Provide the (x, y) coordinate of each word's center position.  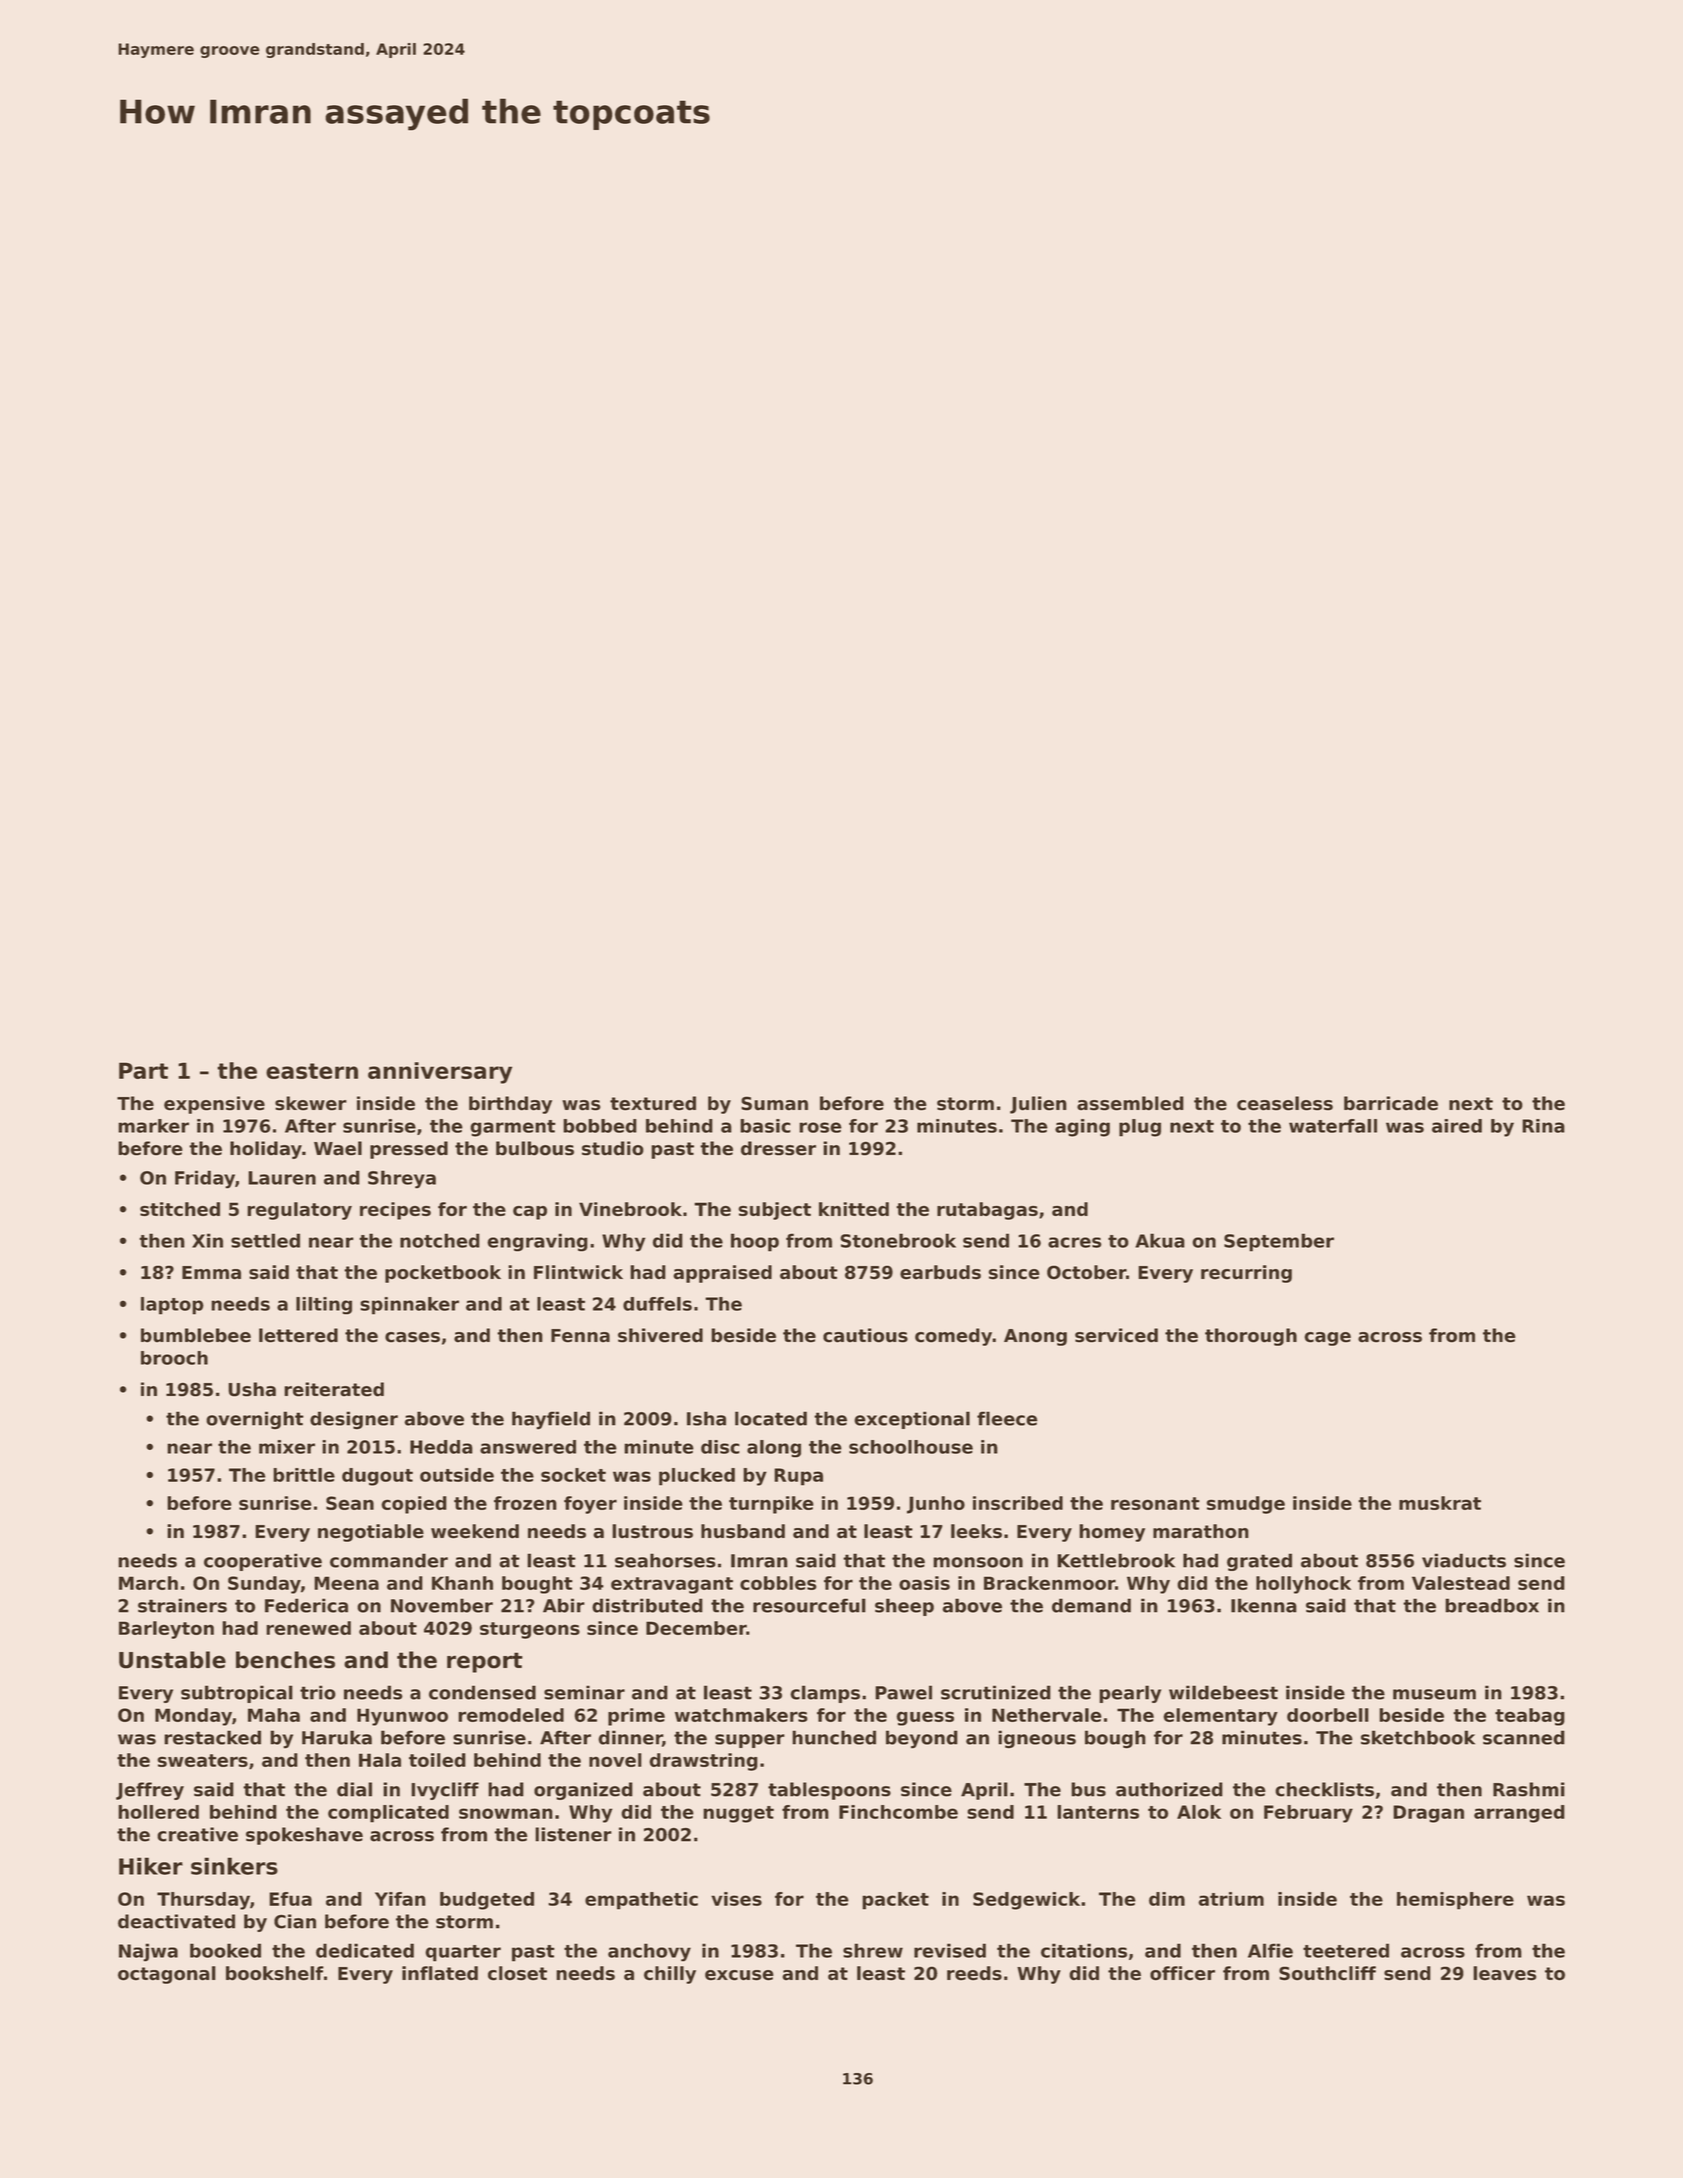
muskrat (1440, 1503)
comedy (953, 1337)
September (1279, 1242)
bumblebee (196, 1335)
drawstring (703, 1762)
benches (285, 1660)
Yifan (400, 1899)
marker (153, 1126)
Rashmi (1529, 1789)
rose (820, 1127)
